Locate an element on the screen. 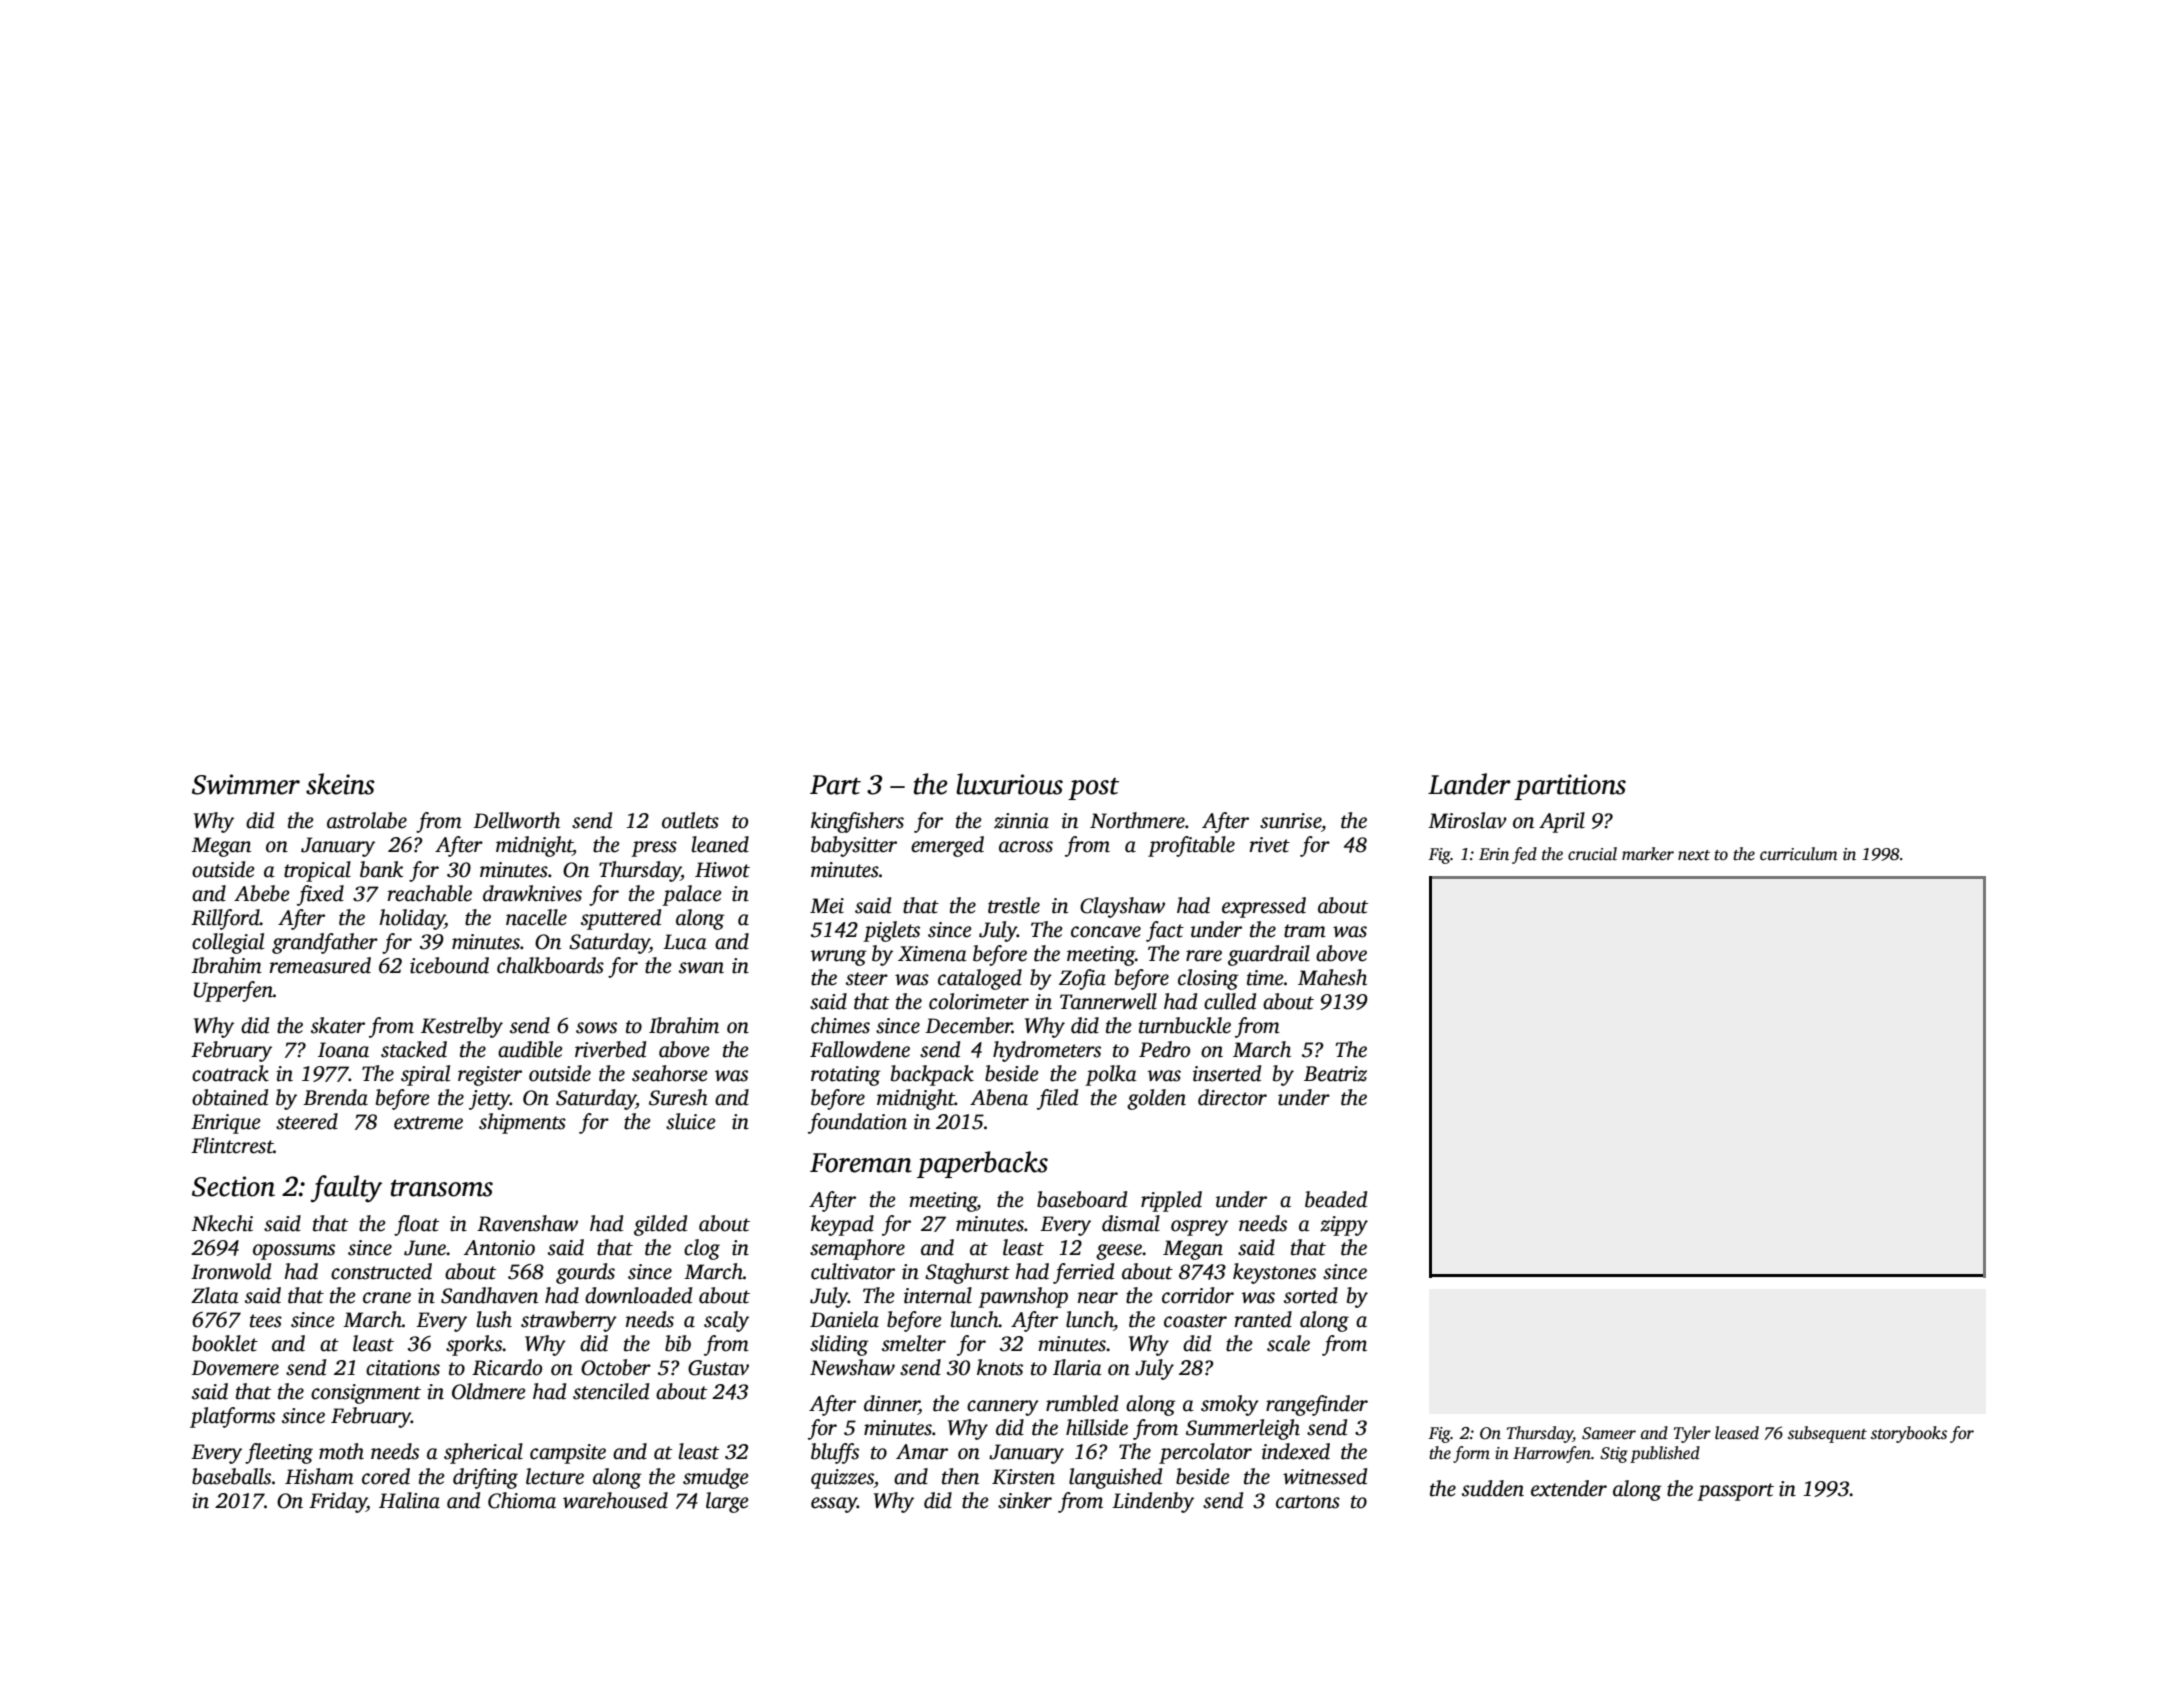 This screenshot has height=1683, width=2178. campsite is located at coordinates (568, 1454).
